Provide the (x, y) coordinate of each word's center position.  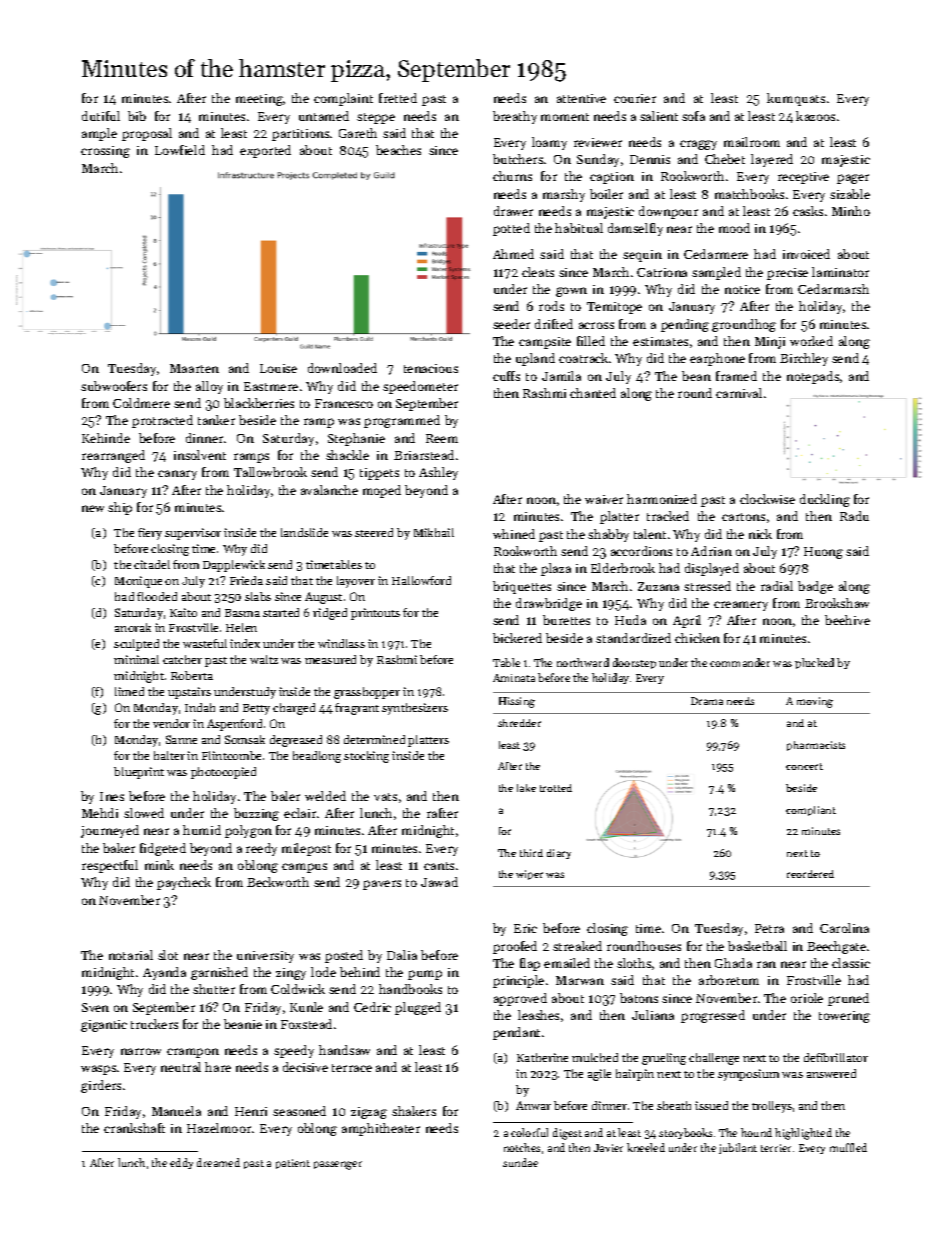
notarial (131, 955)
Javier (608, 1148)
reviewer (598, 142)
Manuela (176, 1111)
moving (815, 702)
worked (811, 341)
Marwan (580, 980)
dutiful (101, 116)
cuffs (506, 376)
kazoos (815, 116)
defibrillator (836, 1057)
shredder (519, 723)
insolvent (200, 455)
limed (129, 691)
